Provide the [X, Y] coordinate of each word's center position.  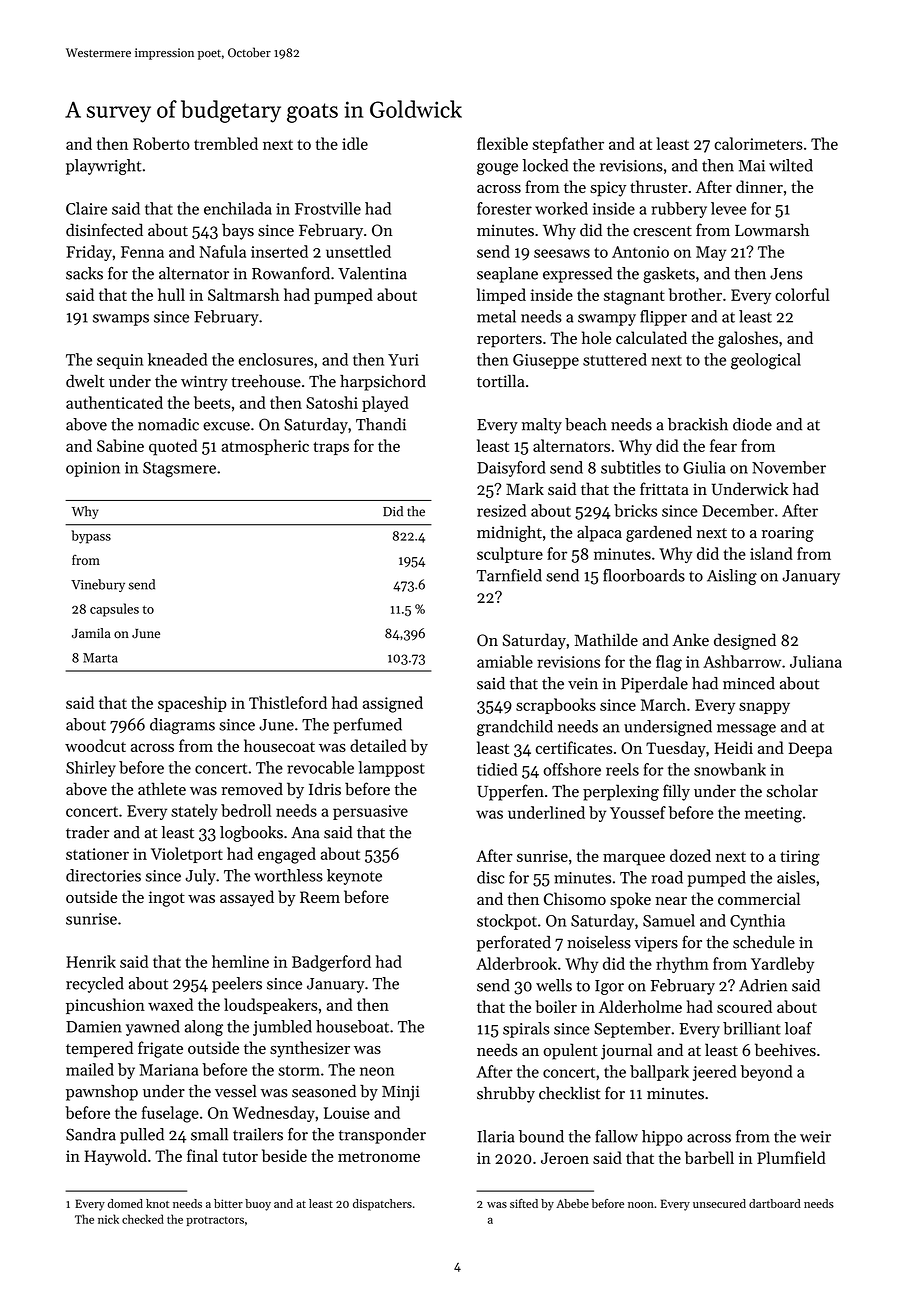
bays [238, 231]
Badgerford [331, 963]
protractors [215, 1221]
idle [355, 143]
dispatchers [382, 1205]
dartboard [775, 1203]
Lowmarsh [772, 230]
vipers [656, 944]
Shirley [91, 769]
